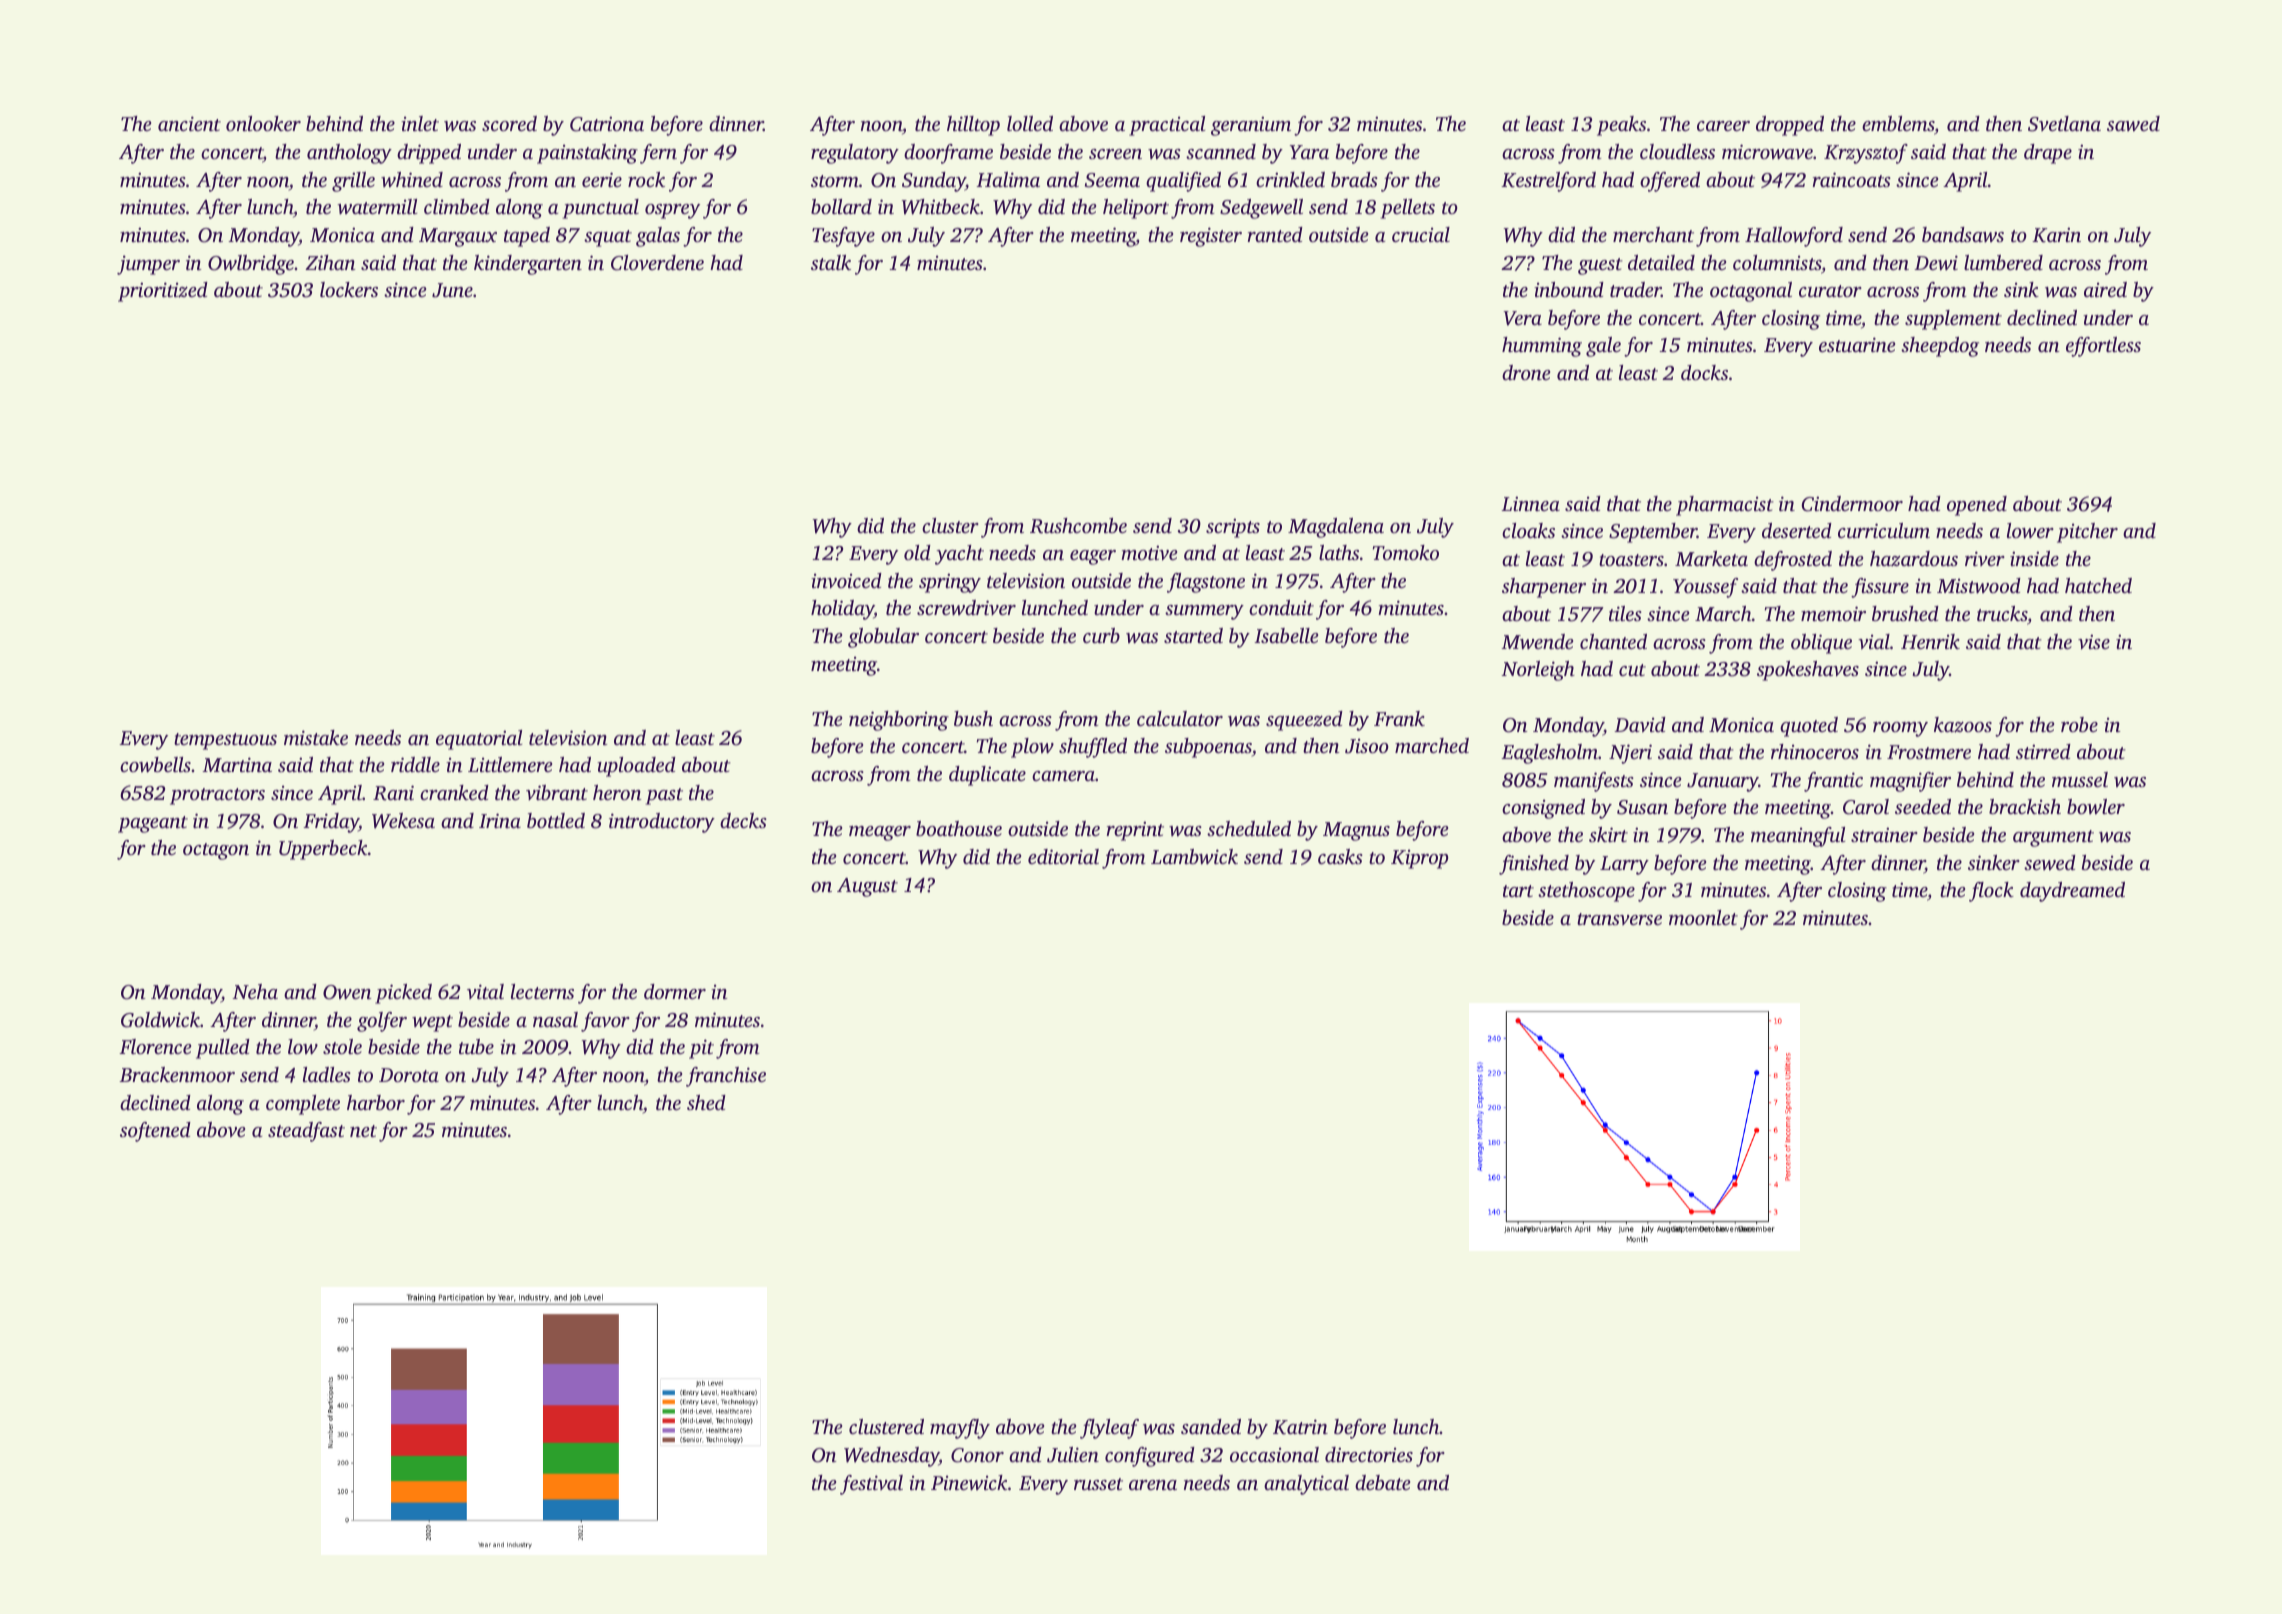 This screenshot has width=2282, height=1614. What do you see at coordinates (1963, 235) in the screenshot?
I see `bandsaws` at bounding box center [1963, 235].
